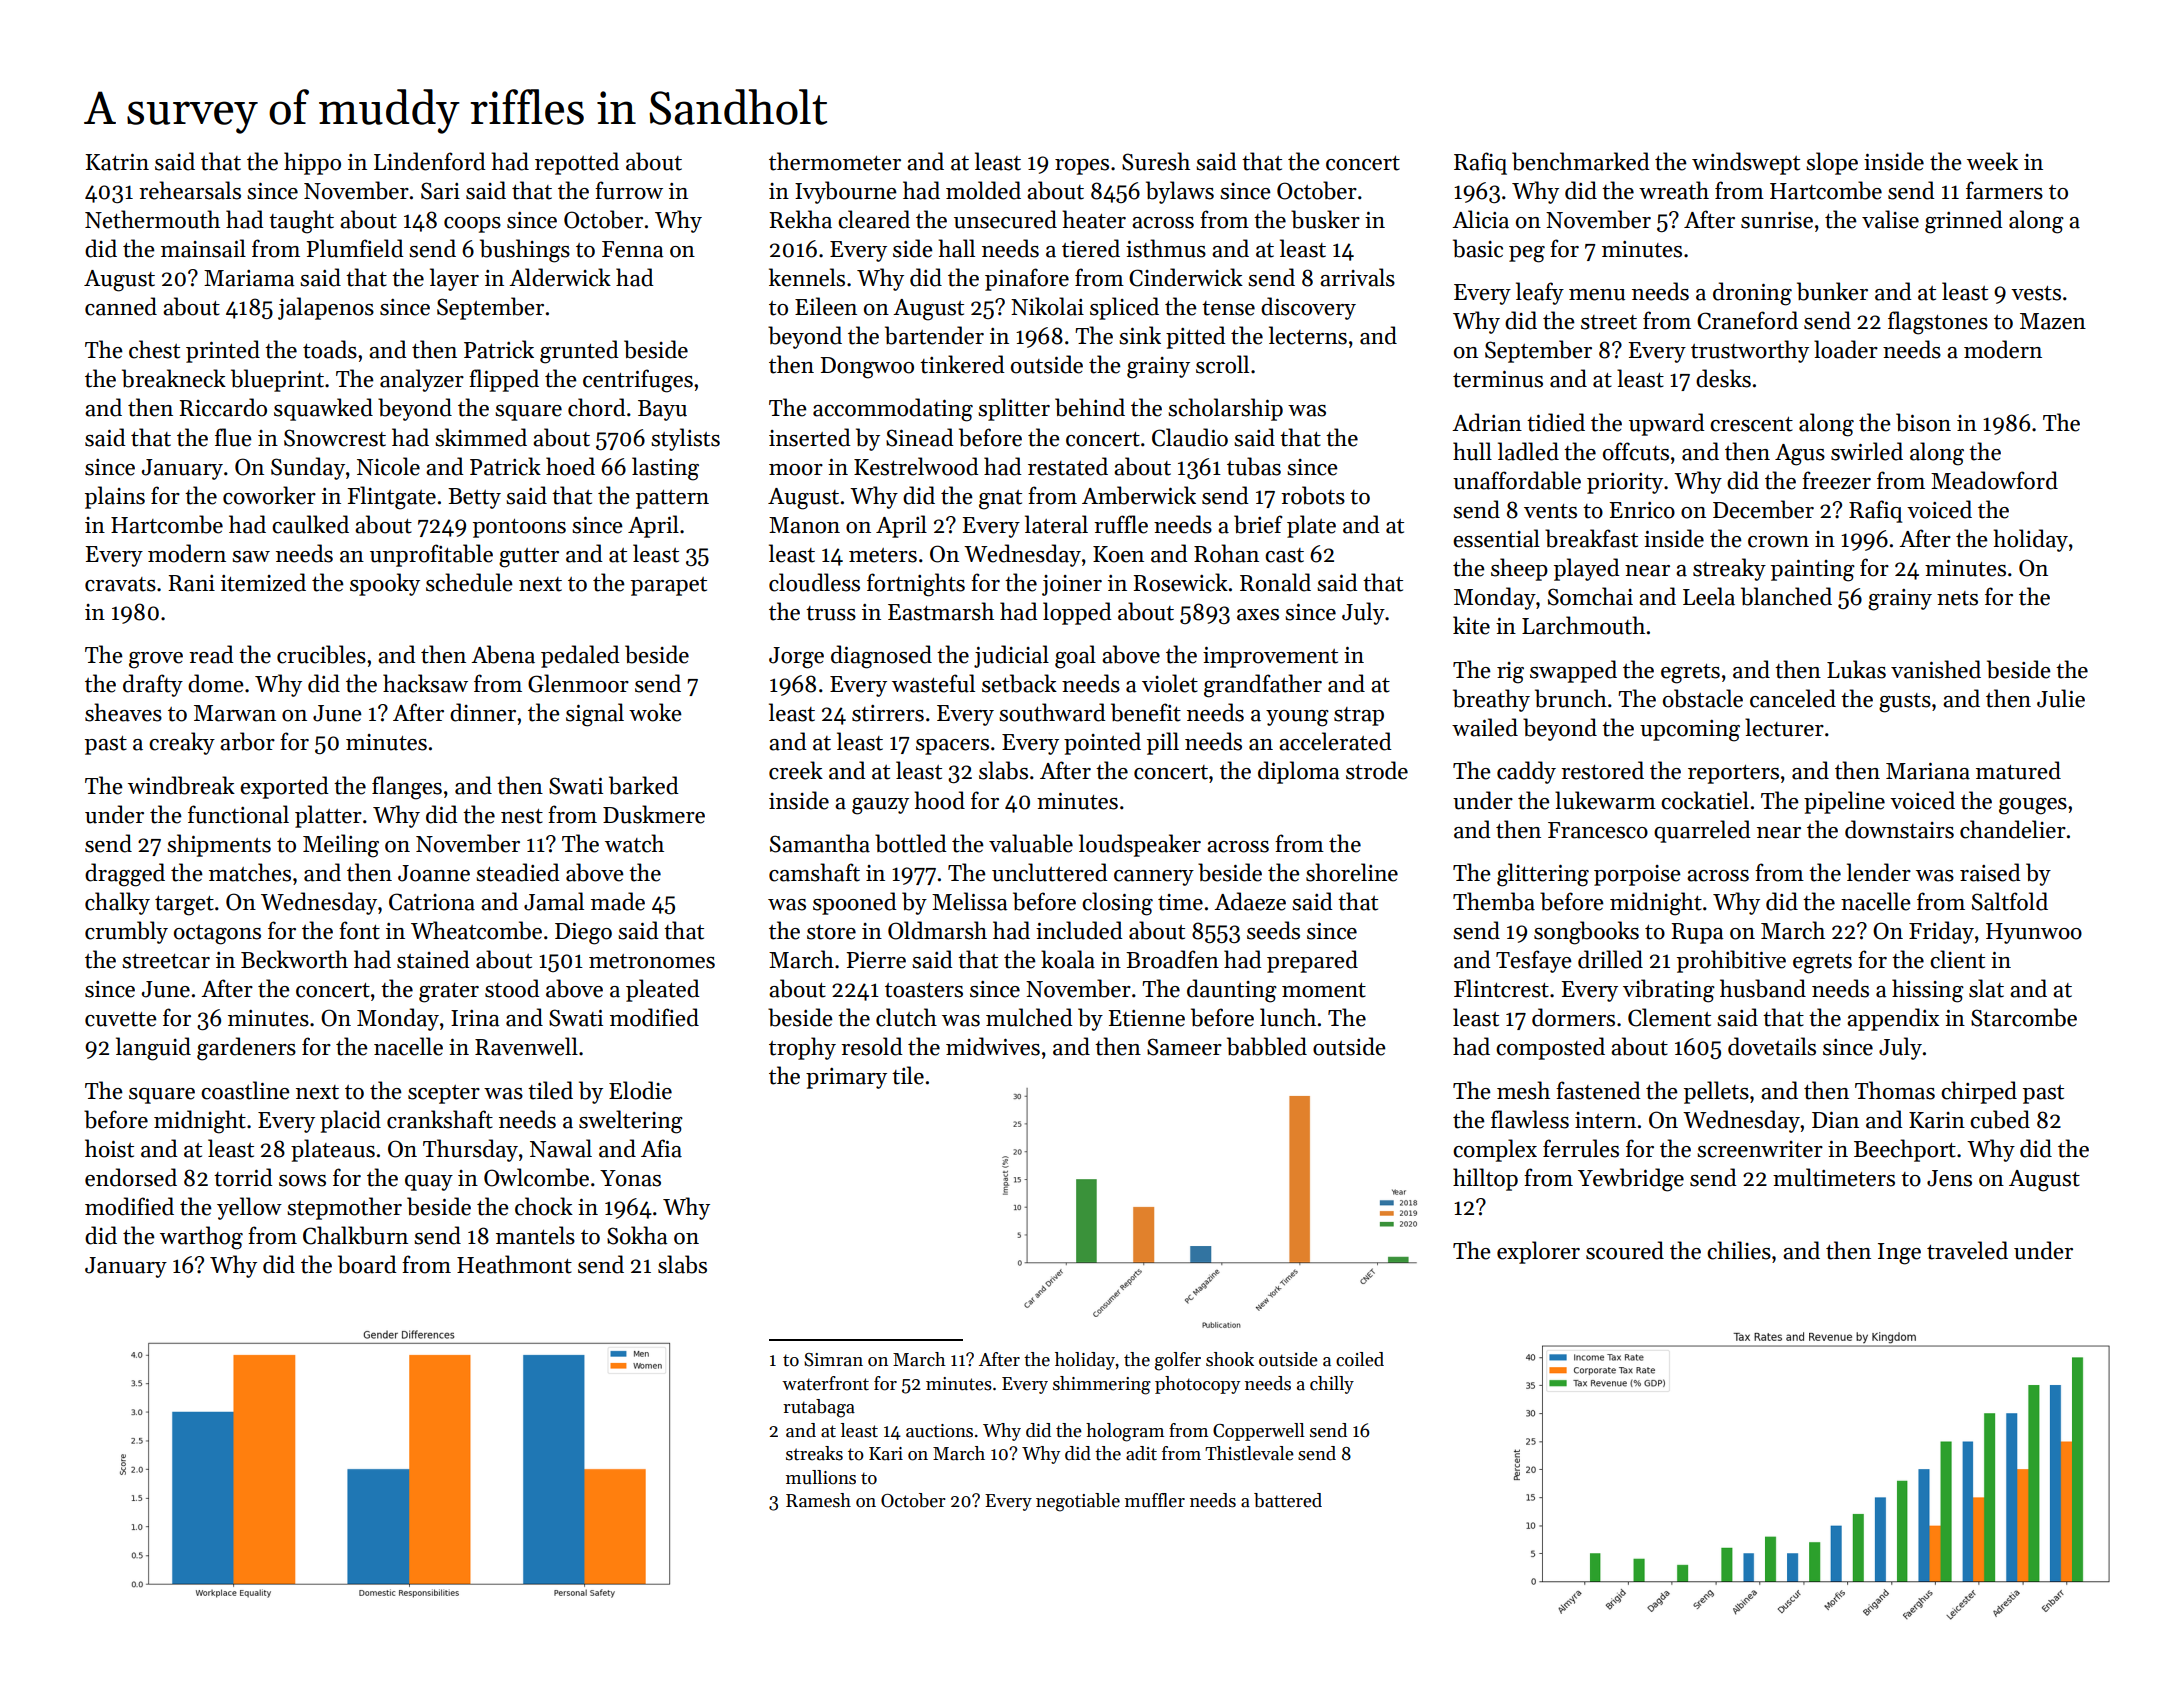  Describe the element at coordinates (526, 1046) in the screenshot. I see `Ravenwell` at that location.
